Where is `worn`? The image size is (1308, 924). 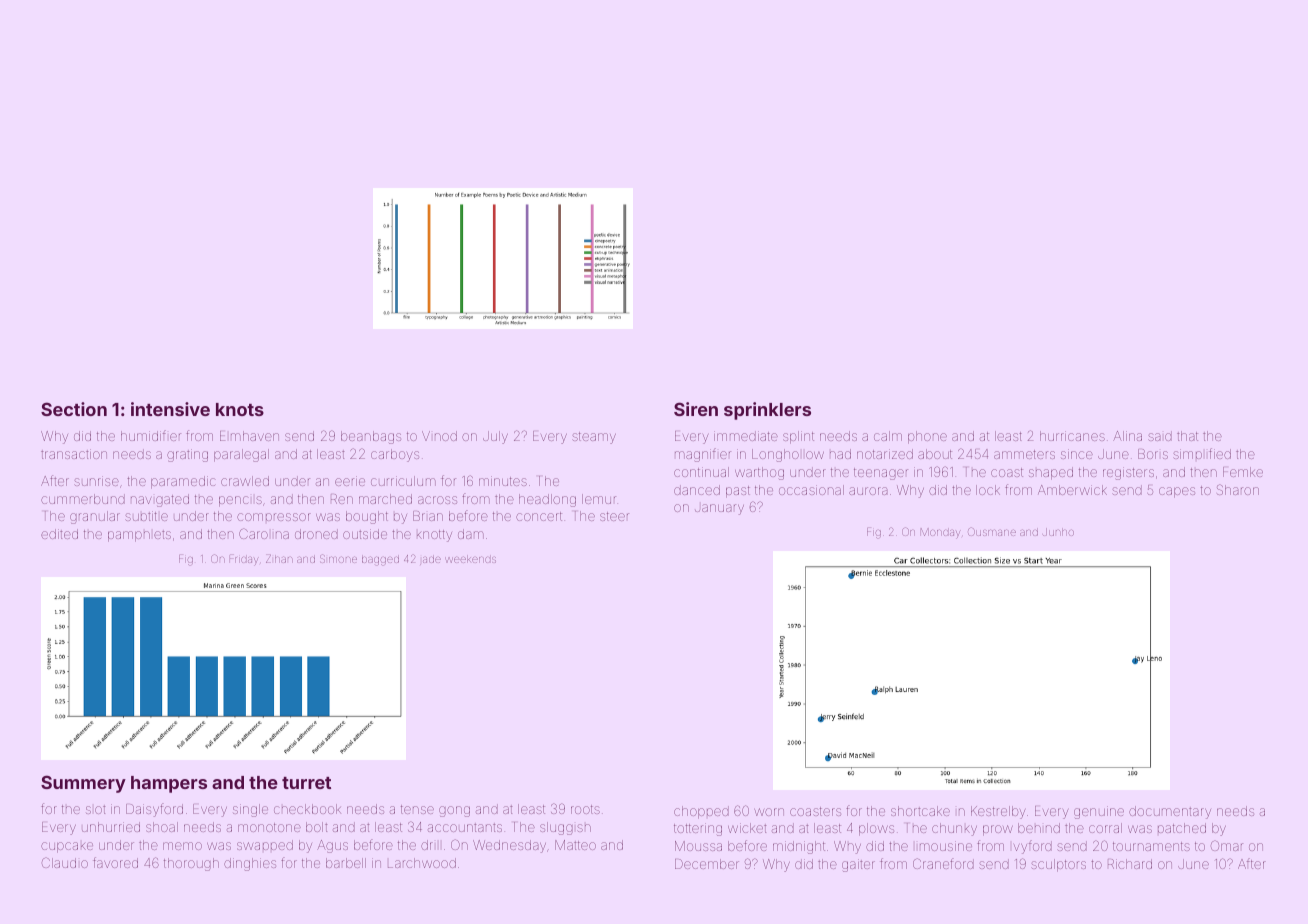
worn is located at coordinates (769, 812).
